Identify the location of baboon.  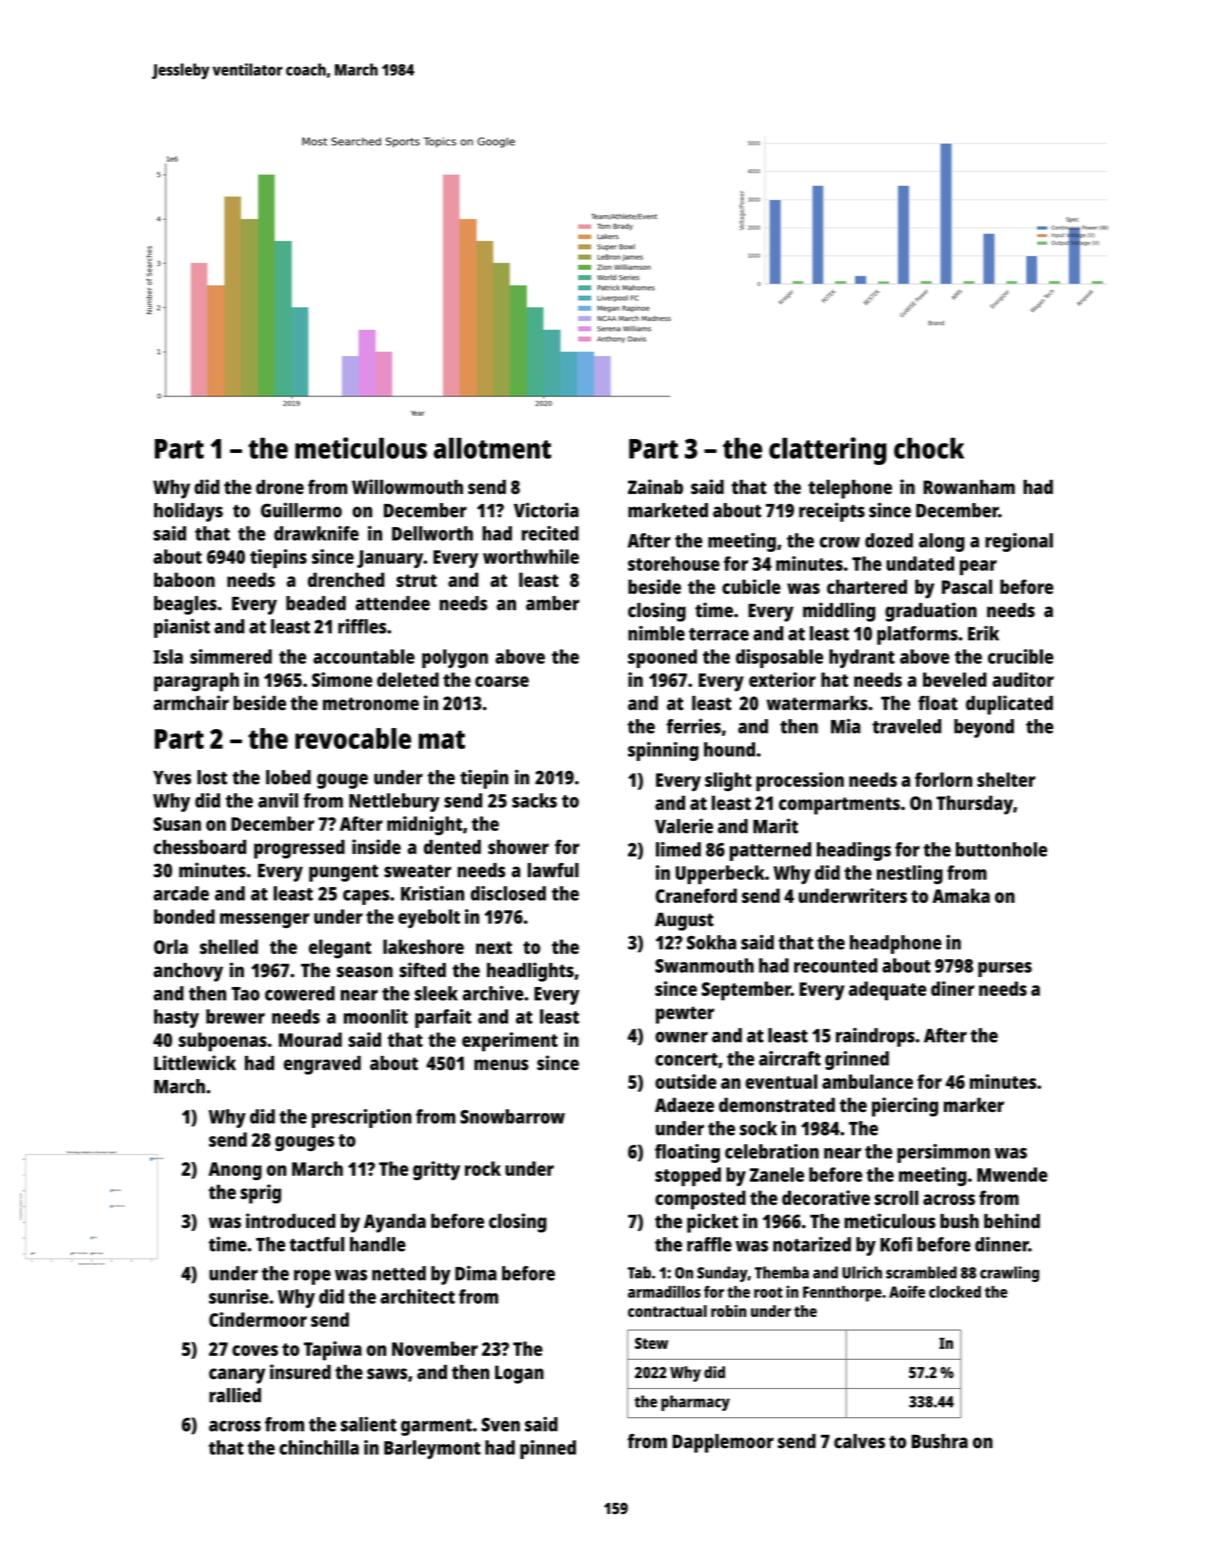
(184, 579).
